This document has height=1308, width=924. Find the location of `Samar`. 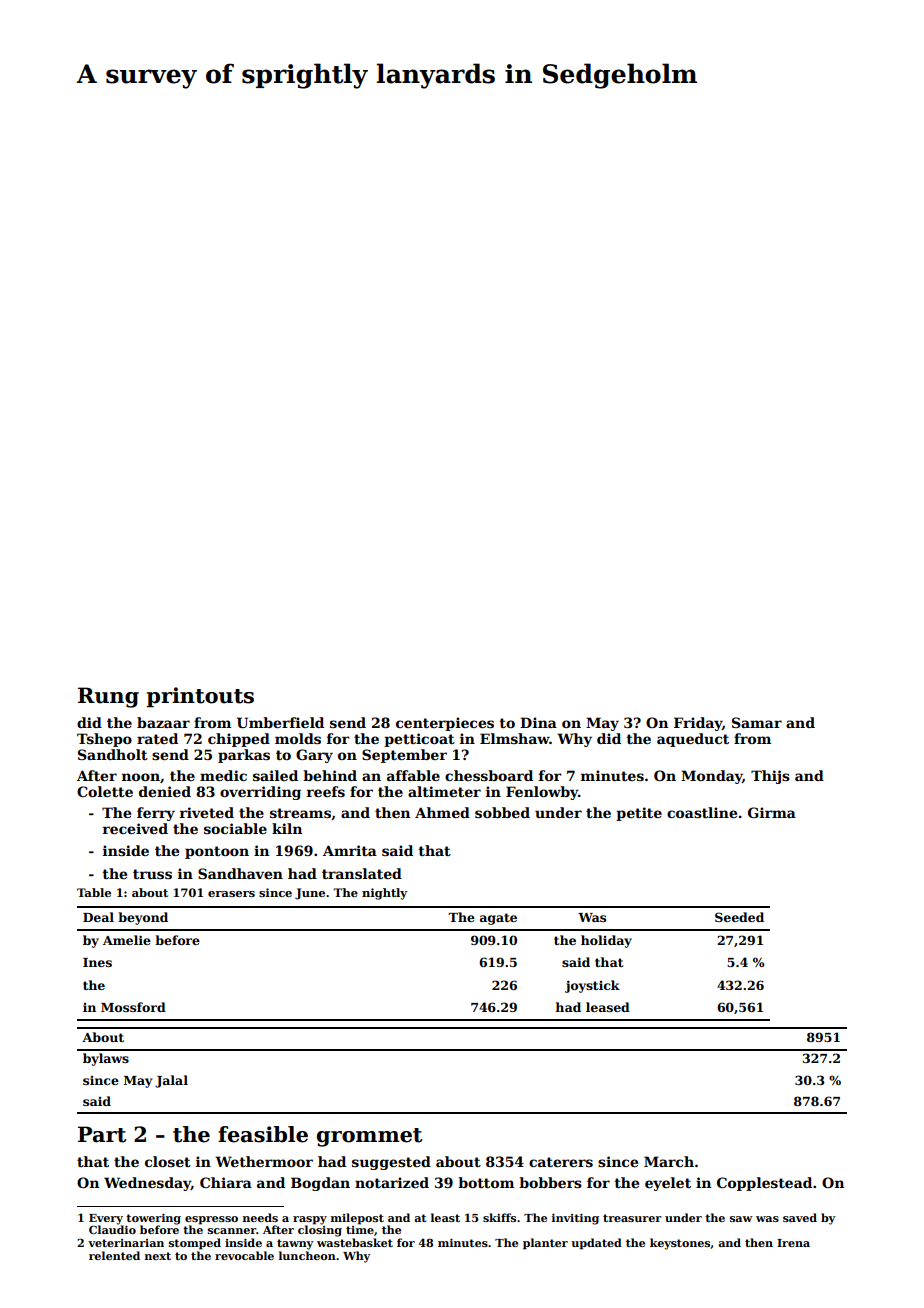

Samar is located at coordinates (757, 722).
